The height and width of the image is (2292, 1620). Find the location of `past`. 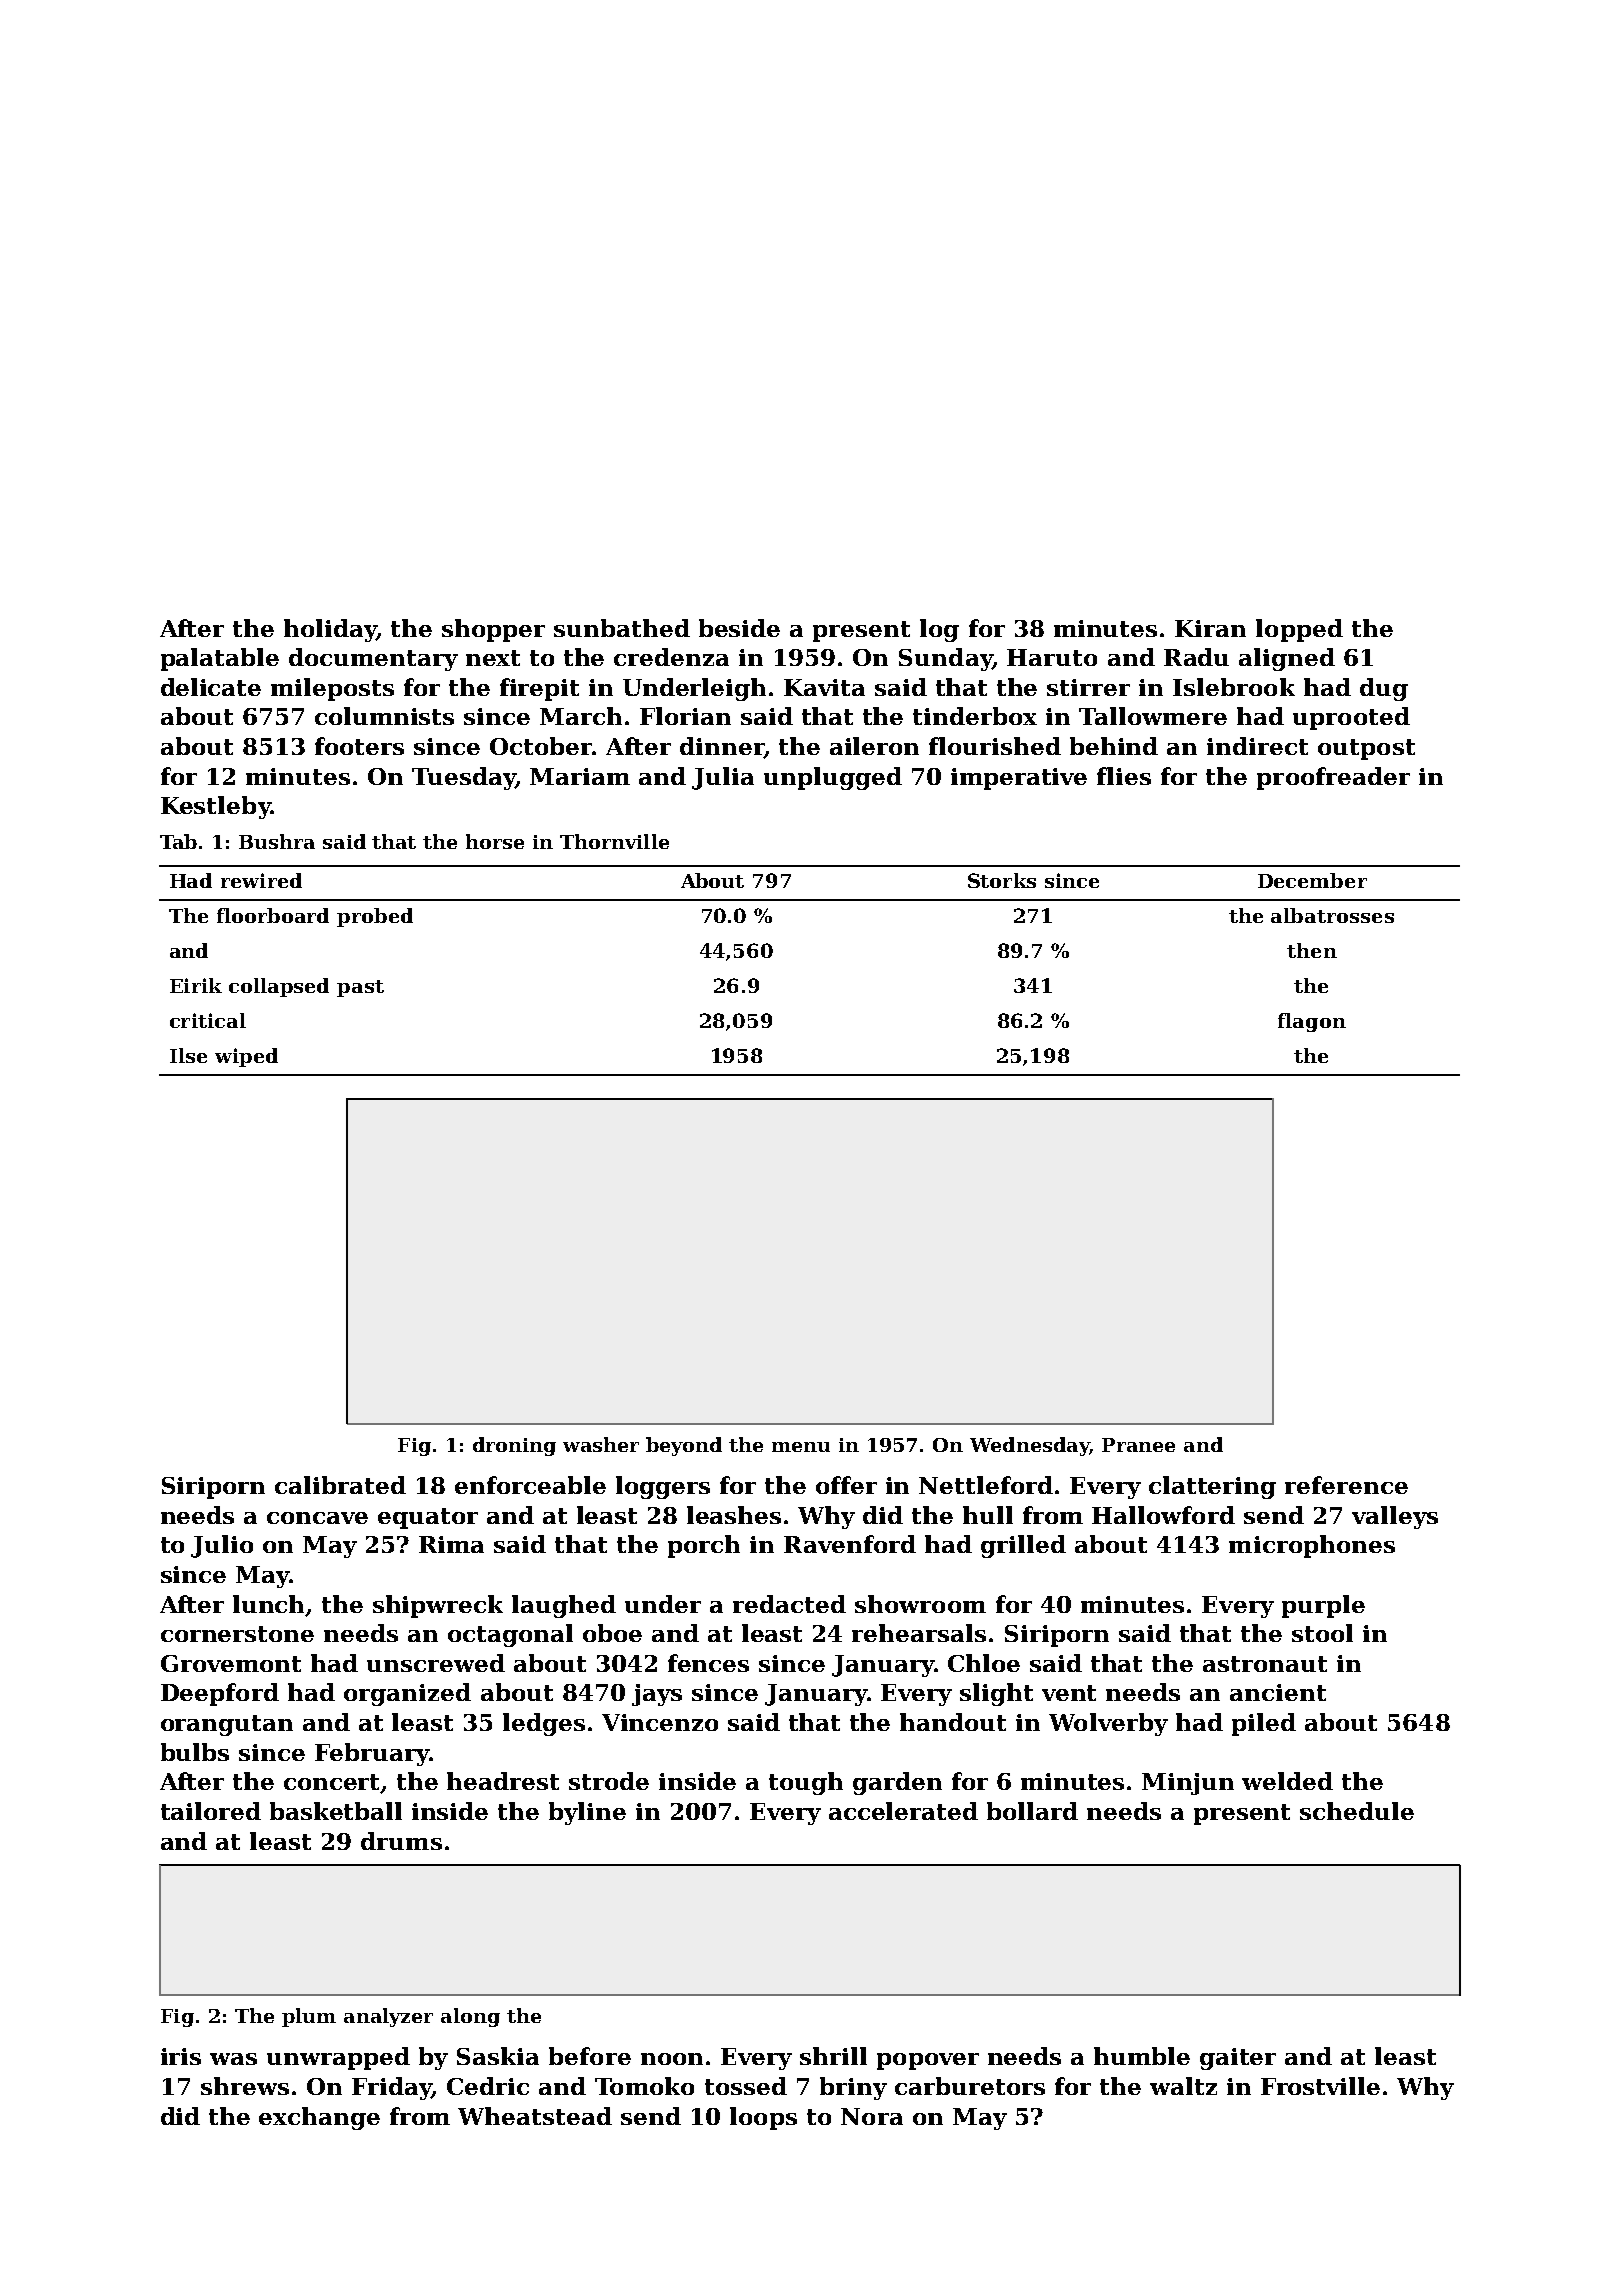

past is located at coordinates (360, 988).
